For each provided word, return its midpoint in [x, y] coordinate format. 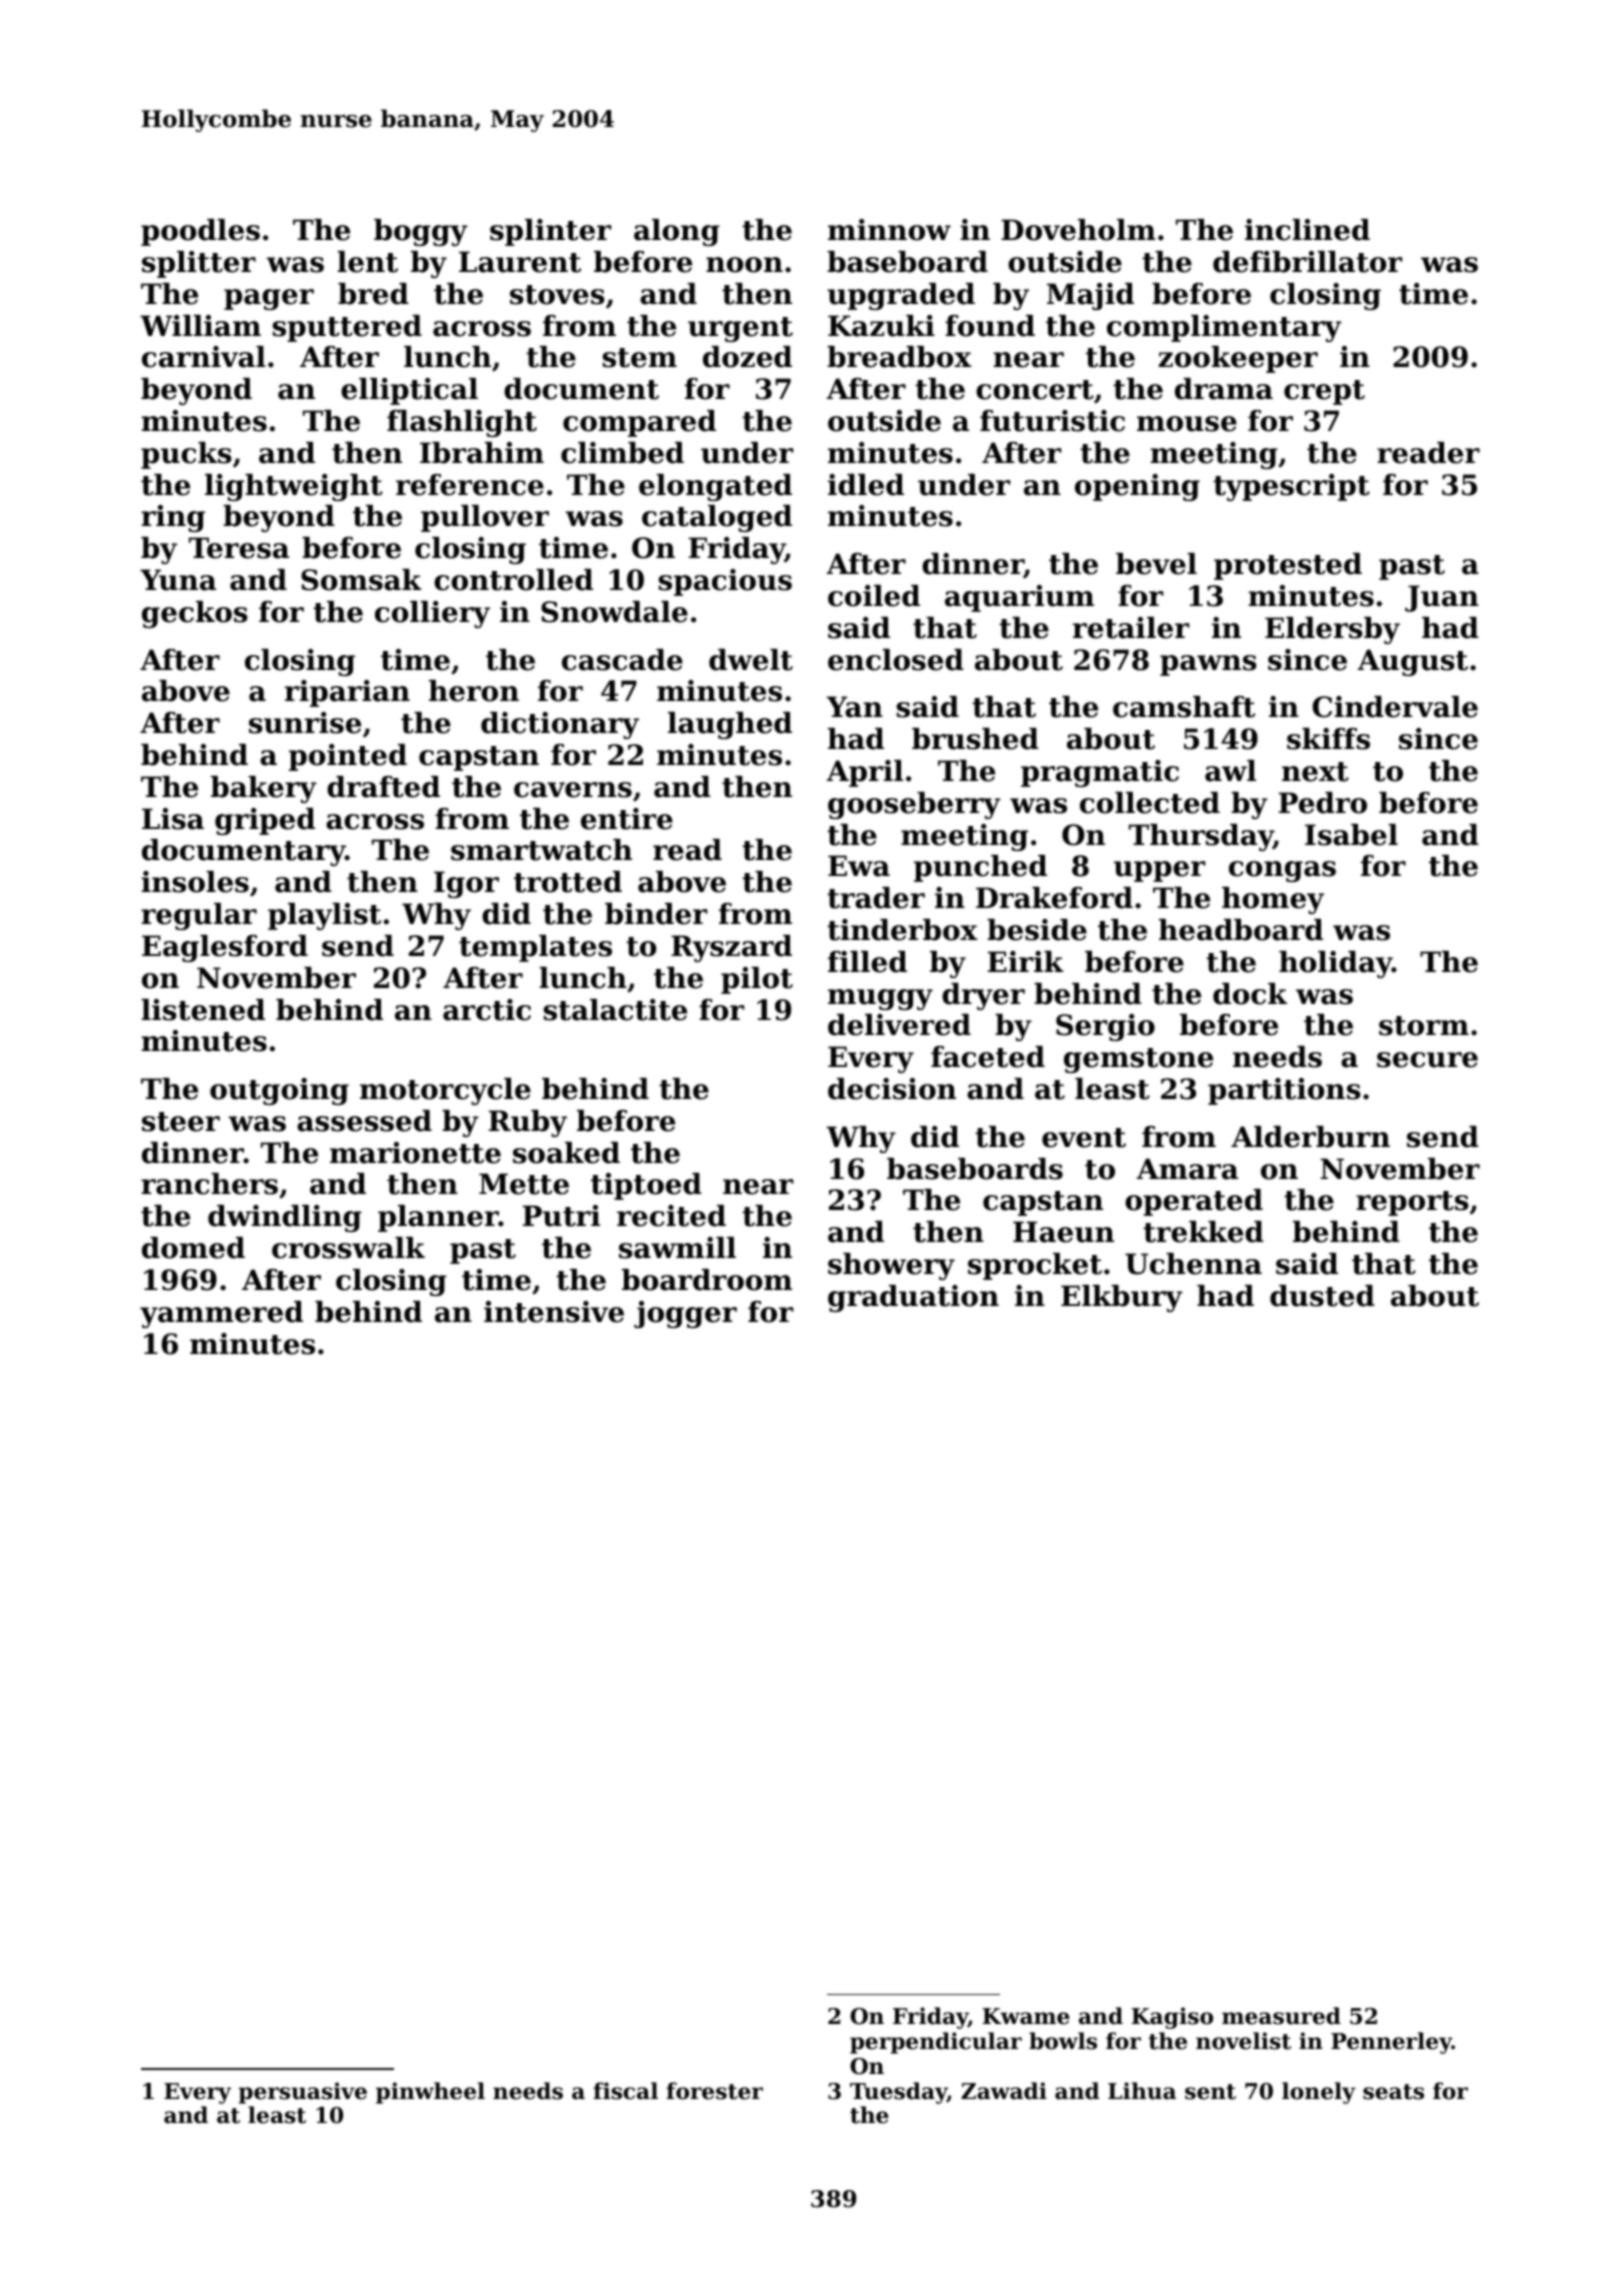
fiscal [625, 2091]
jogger [685, 1314]
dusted [1322, 1296]
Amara [1187, 1169]
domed [193, 1248]
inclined [1307, 230]
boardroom [707, 1280]
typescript [1291, 487]
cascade [622, 660]
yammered [221, 1314]
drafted [383, 787]
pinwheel [430, 2093]
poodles [200, 232]
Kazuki [881, 326]
